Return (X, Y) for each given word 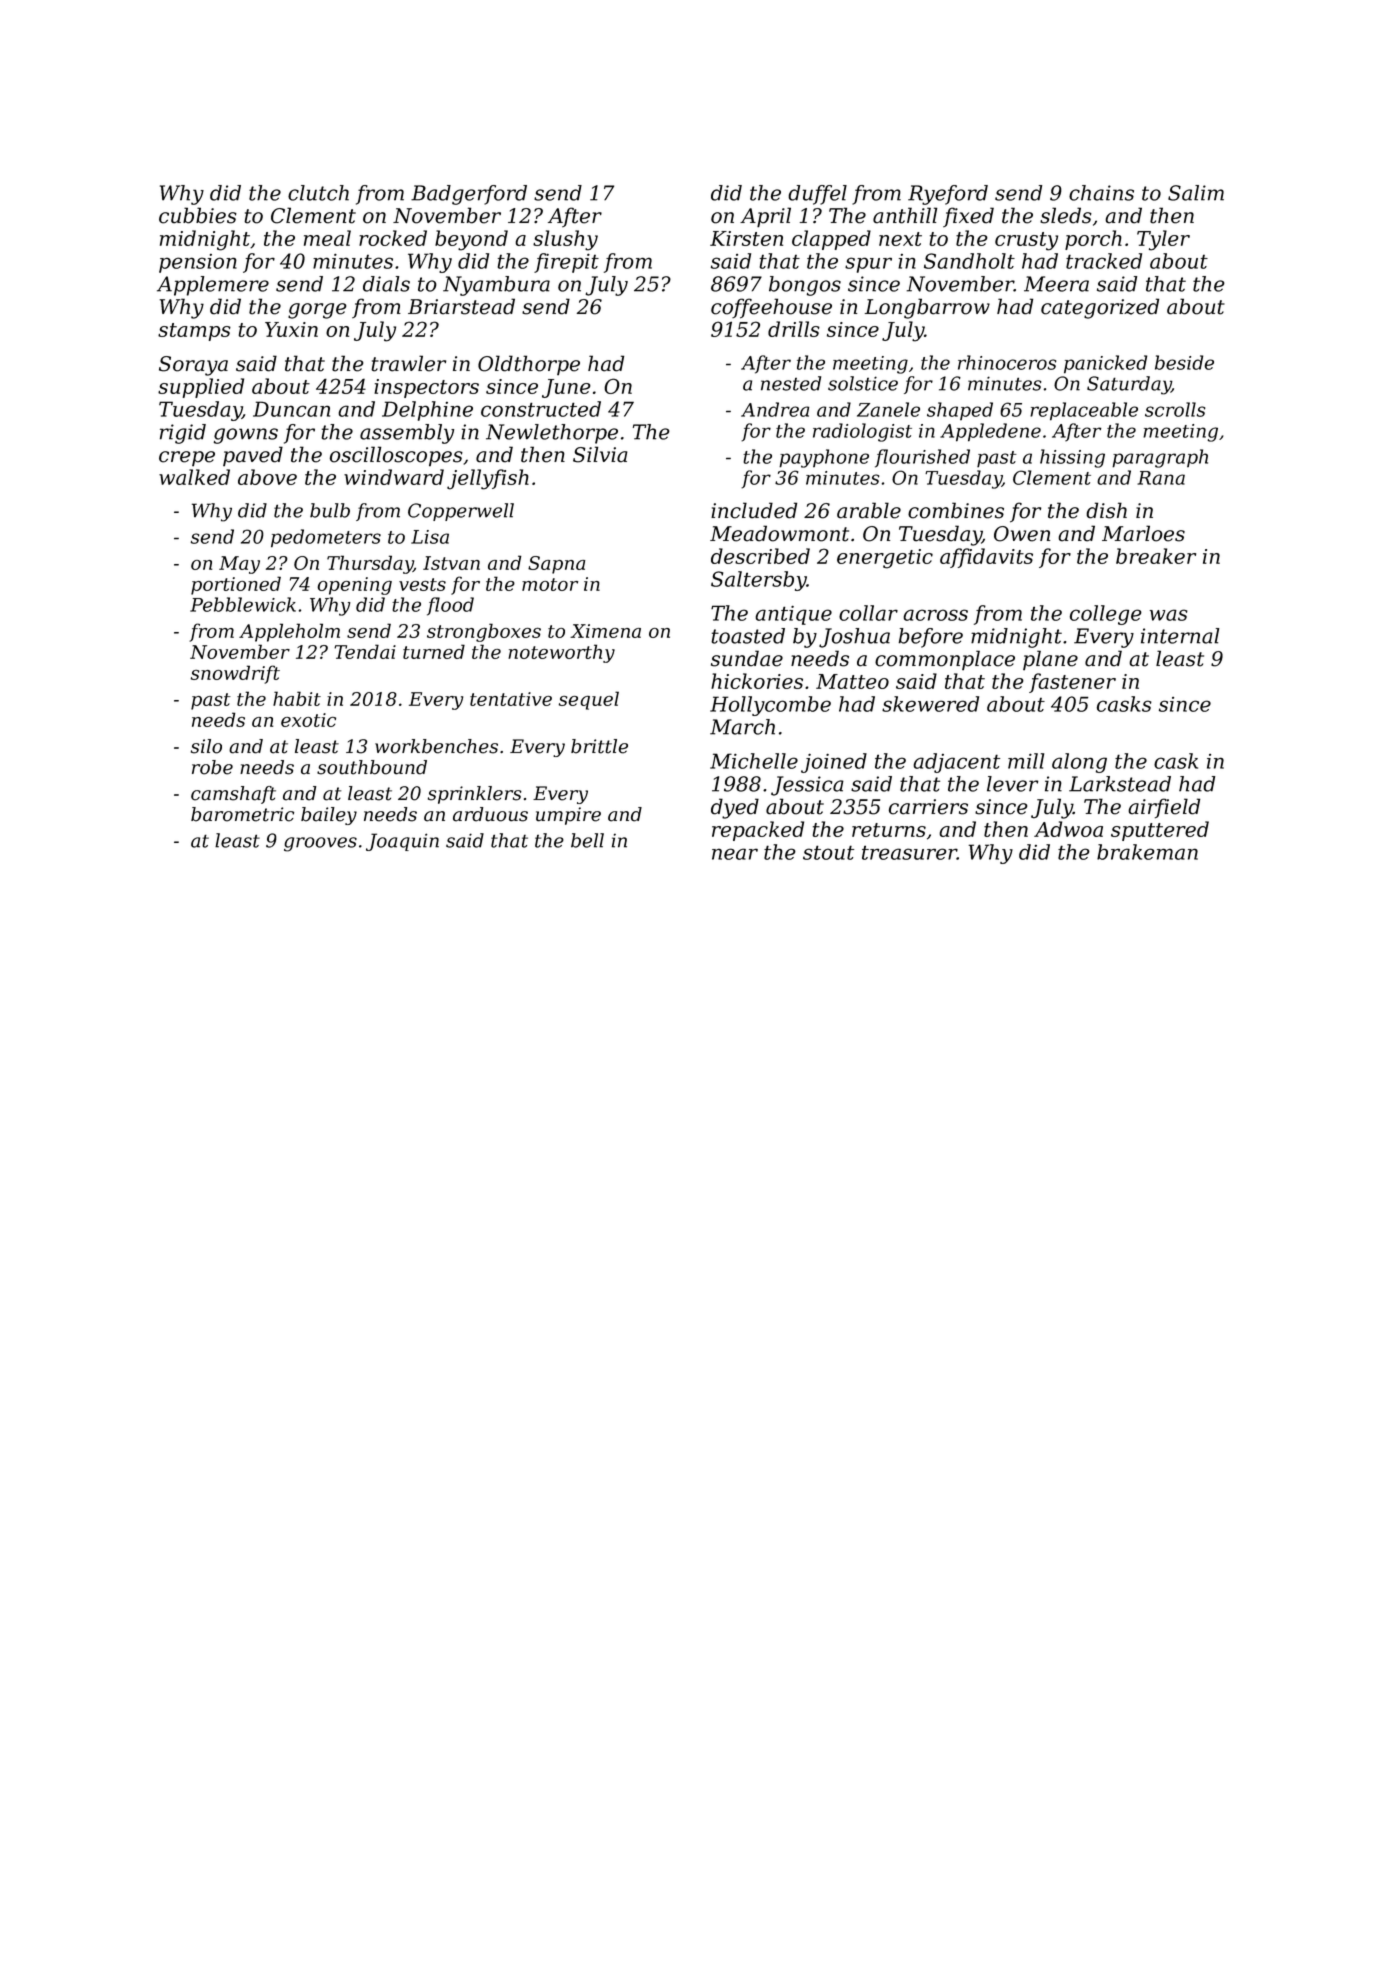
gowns (246, 436)
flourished (922, 458)
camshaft (233, 795)
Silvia (600, 454)
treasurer (909, 852)
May (239, 565)
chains (1101, 193)
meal (327, 238)
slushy (565, 240)
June (566, 388)
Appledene (990, 432)
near (735, 854)
